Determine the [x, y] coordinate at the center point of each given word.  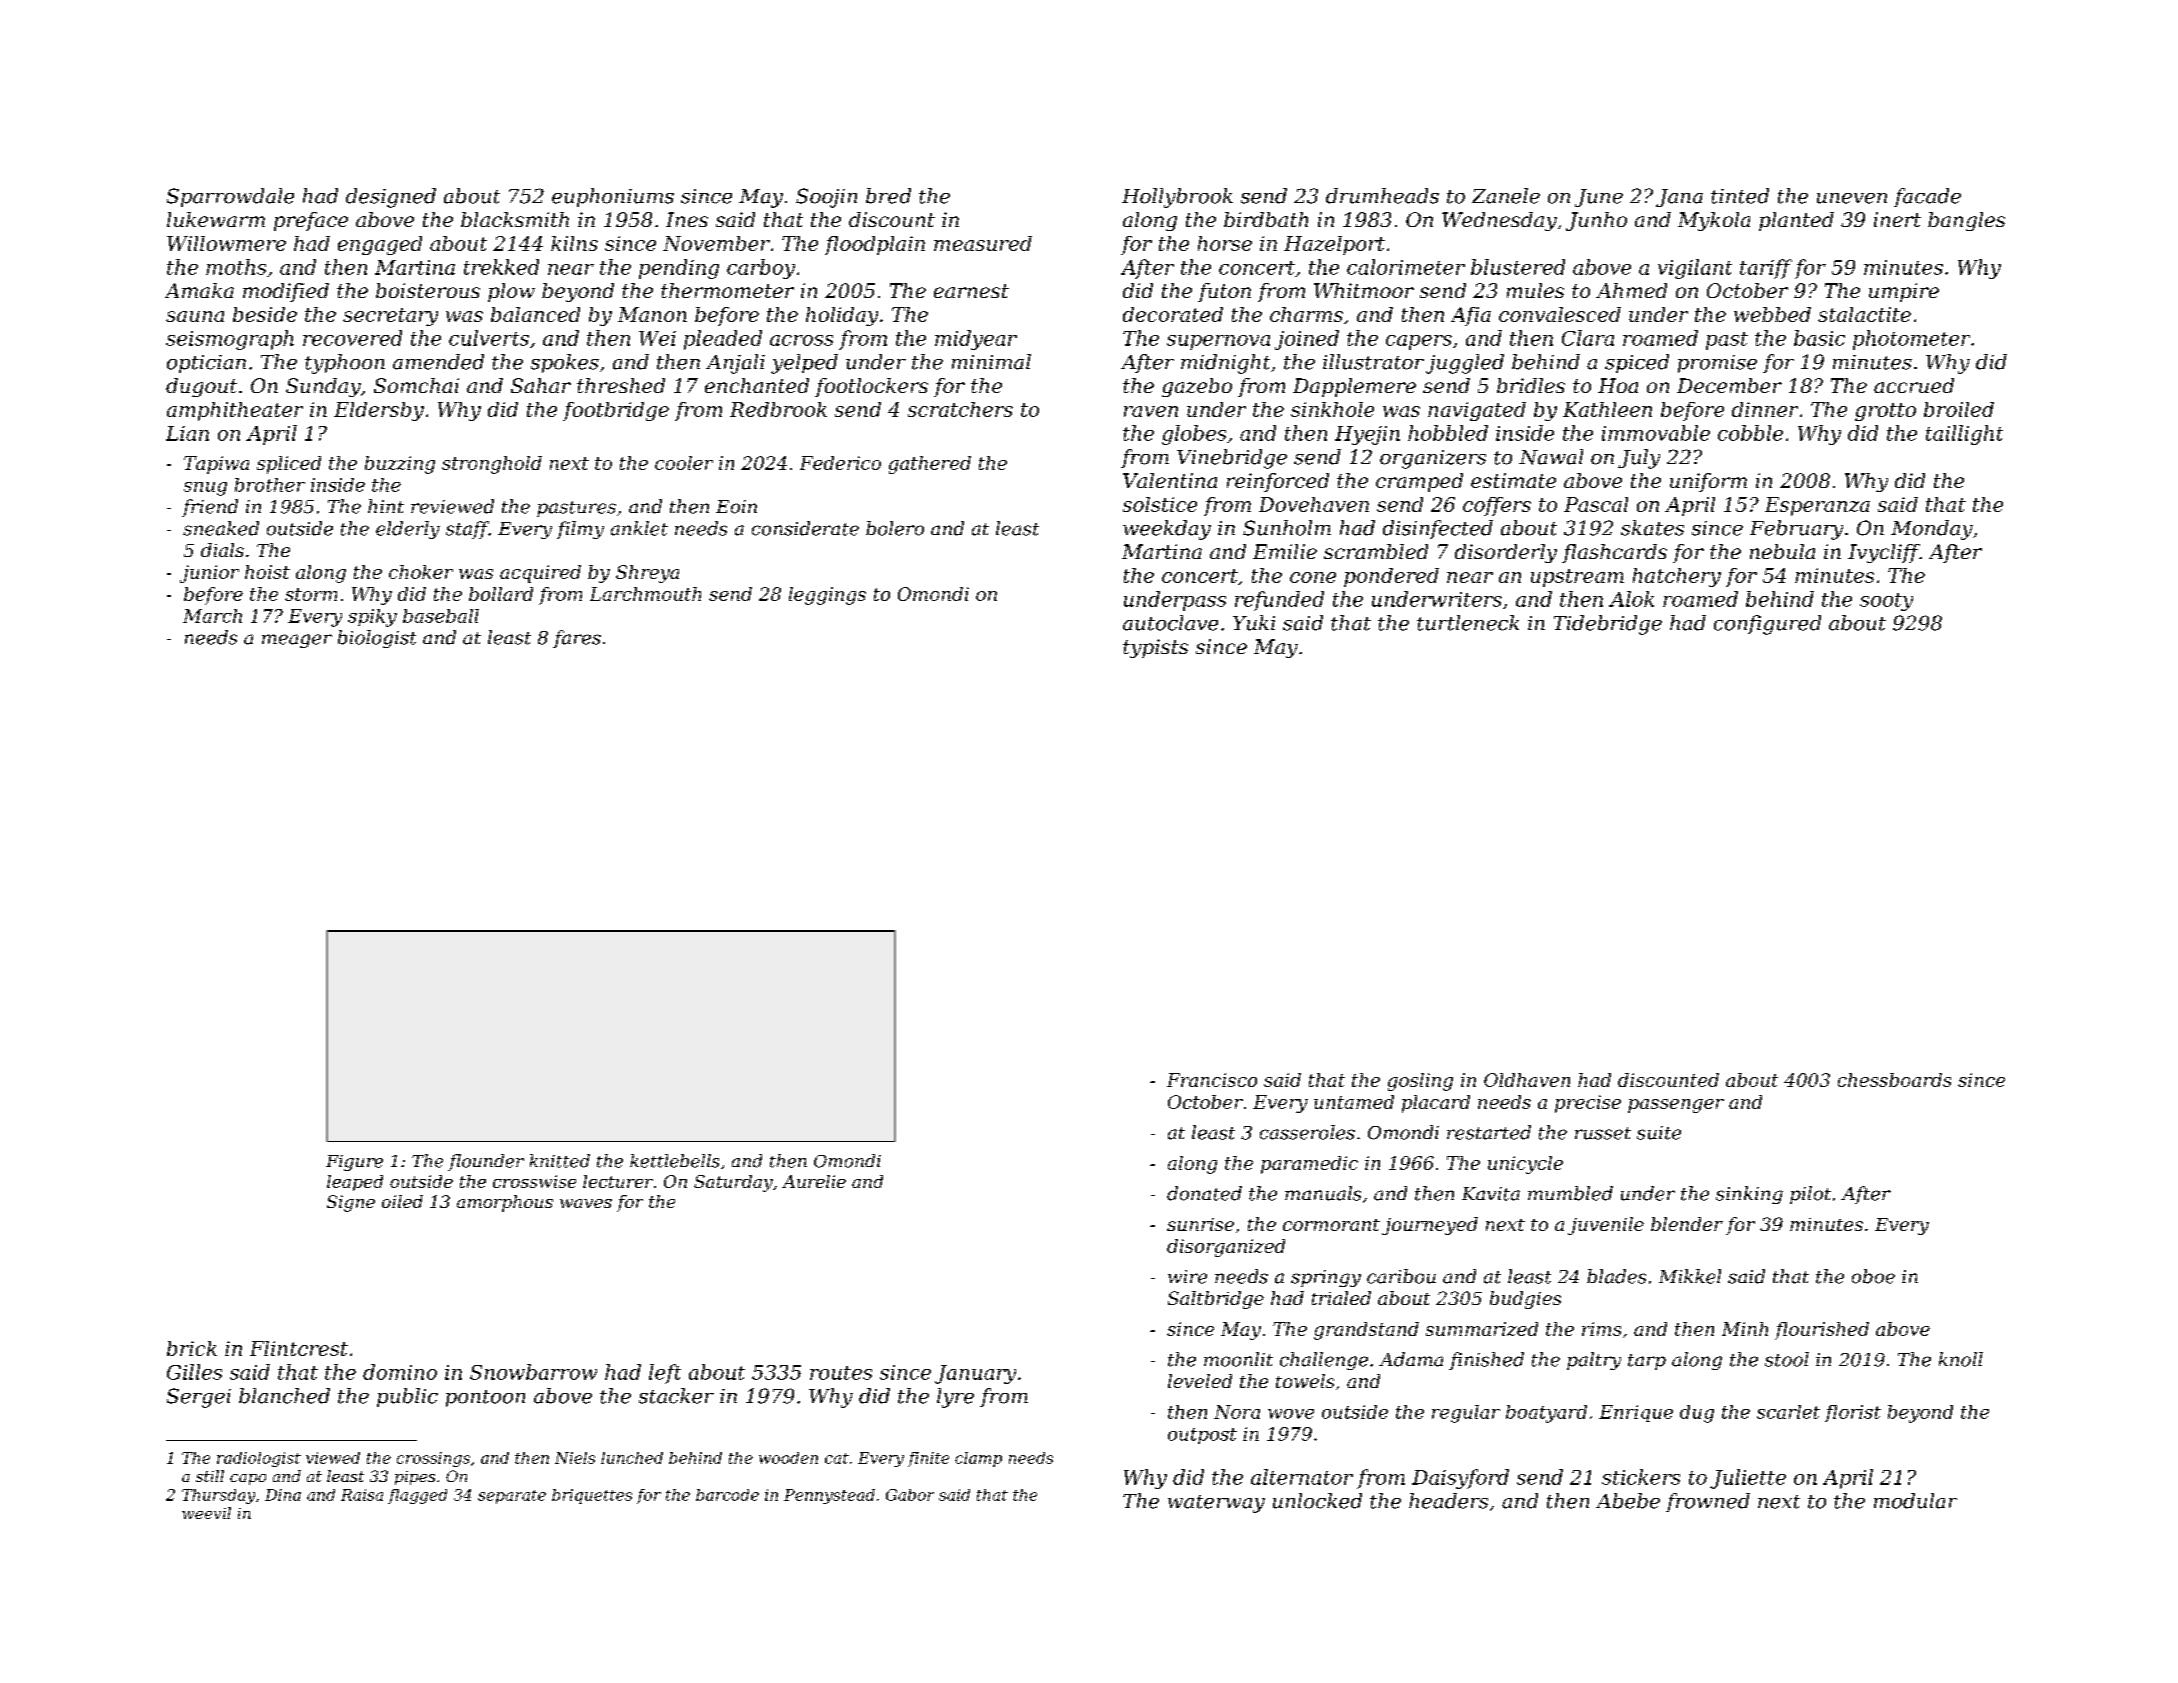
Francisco [1212, 1080]
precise [1588, 1104]
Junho [1596, 221]
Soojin [826, 198]
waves [586, 1203]
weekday [1167, 530]
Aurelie [814, 1181]
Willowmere [226, 243]
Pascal [1596, 504]
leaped [355, 1183]
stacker [676, 1396]
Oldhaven [1527, 1080]
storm [311, 594]
